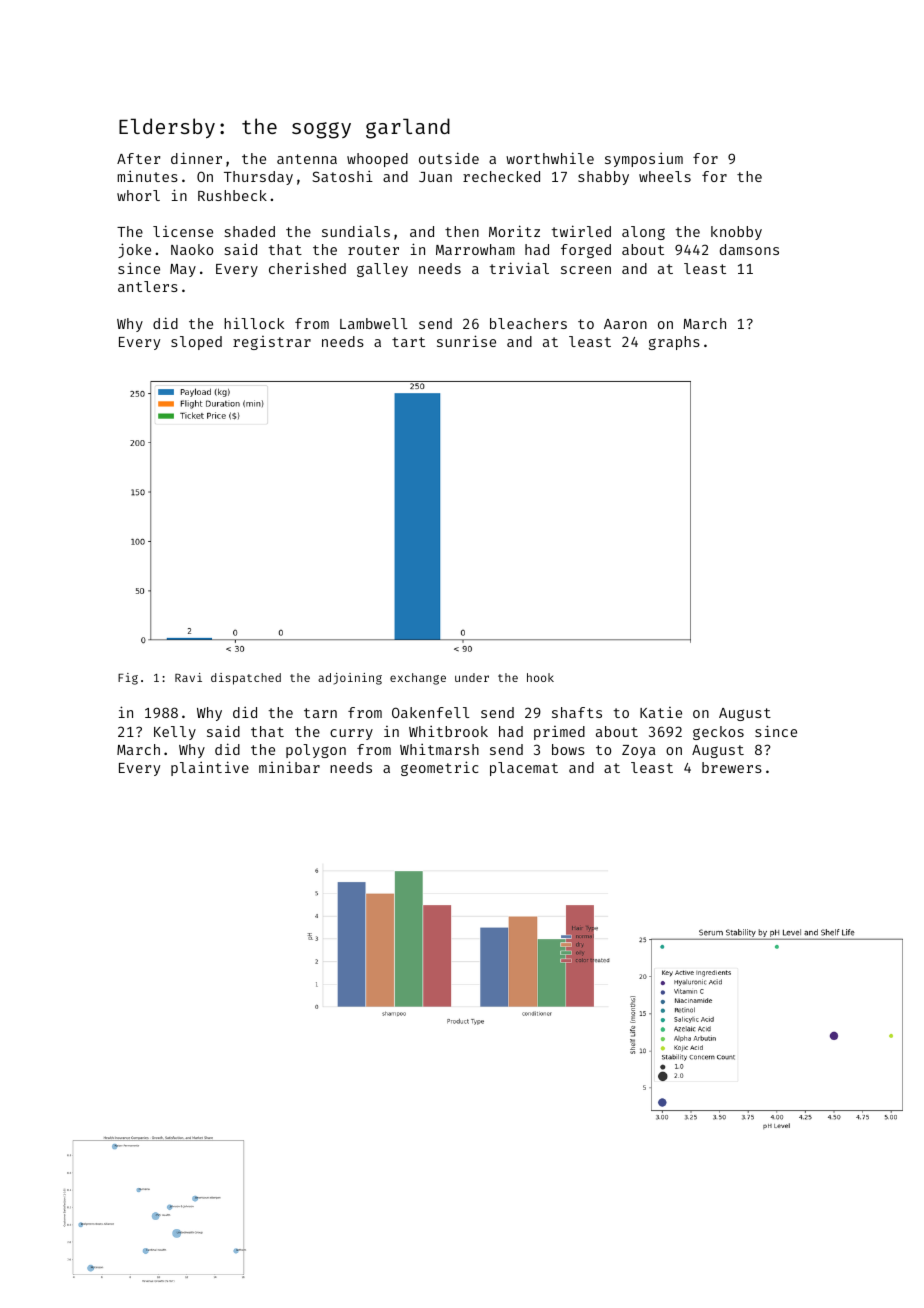 This document has height=1308, width=924. I want to click on Ravi, so click(188, 677).
